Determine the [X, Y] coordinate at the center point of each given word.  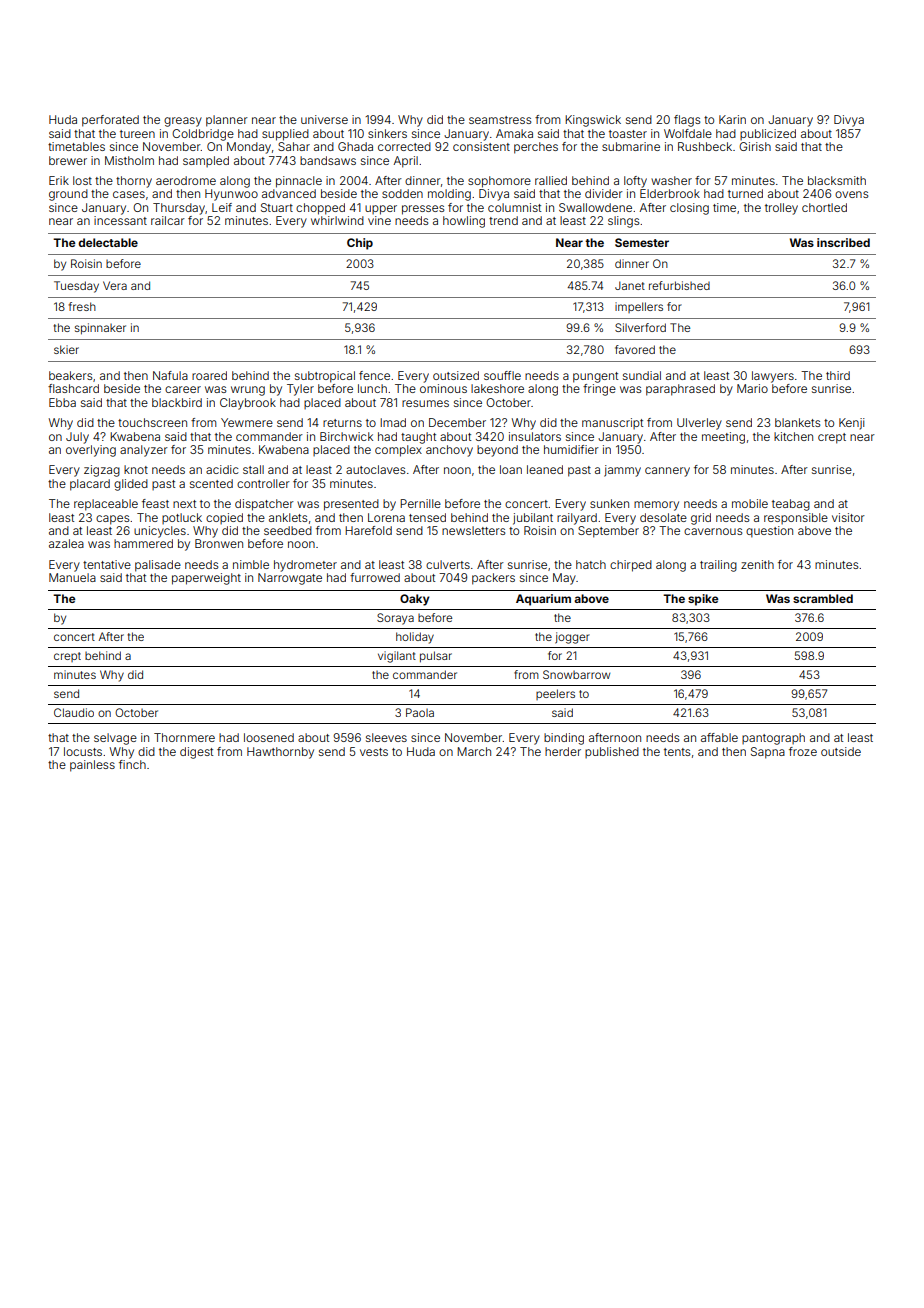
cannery [667, 472]
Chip [360, 244]
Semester [642, 242]
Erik [59, 180]
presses [423, 210]
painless [92, 766]
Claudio [74, 712]
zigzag [102, 471]
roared [209, 375]
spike [703, 600]
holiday [415, 638]
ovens [851, 194]
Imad [393, 422]
